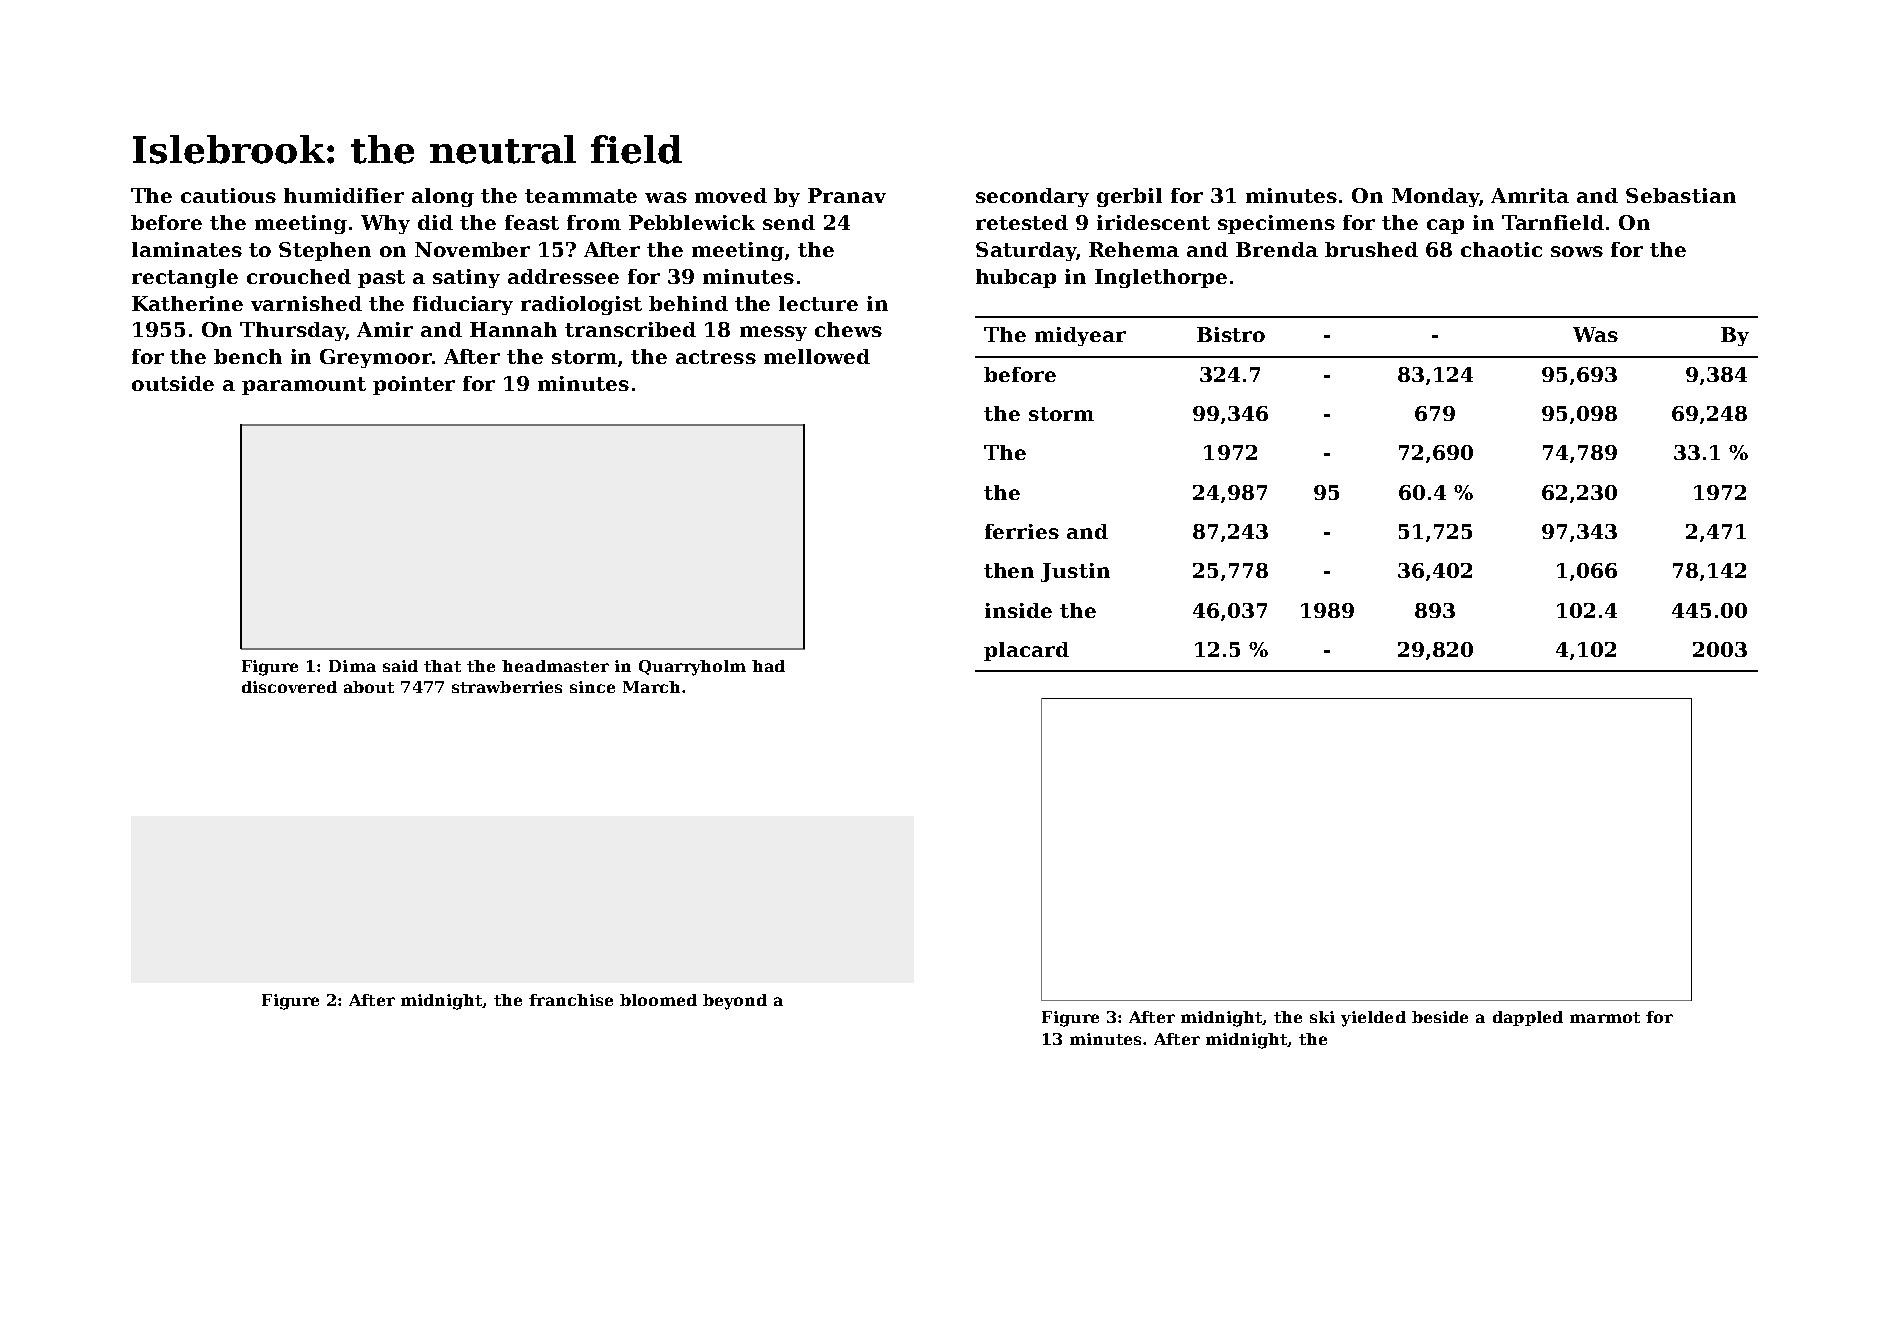  Describe the element at coordinates (1129, 197) in the page. I see `gerbil` at that location.
